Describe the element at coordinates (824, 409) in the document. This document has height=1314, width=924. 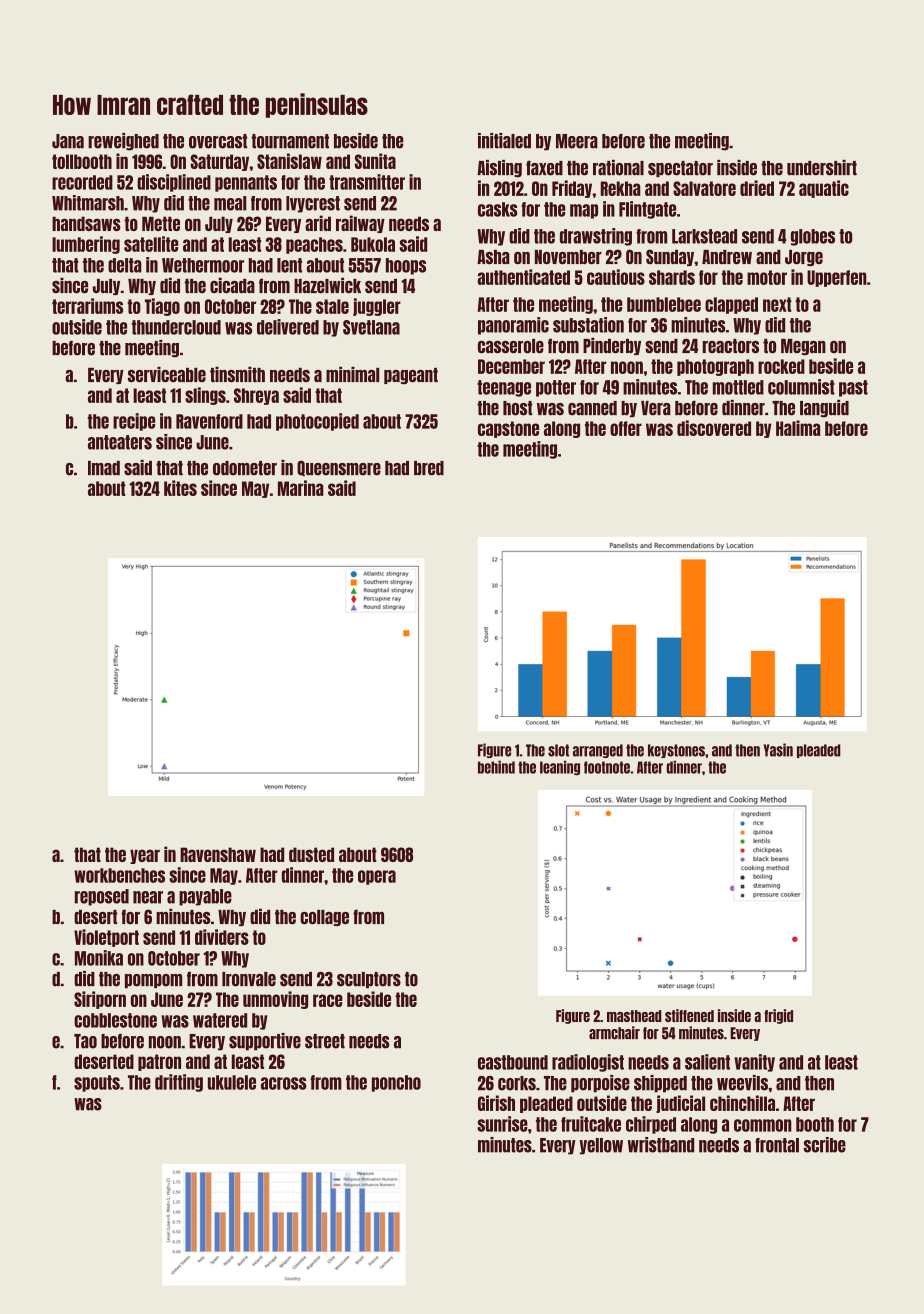
I see `languid` at that location.
